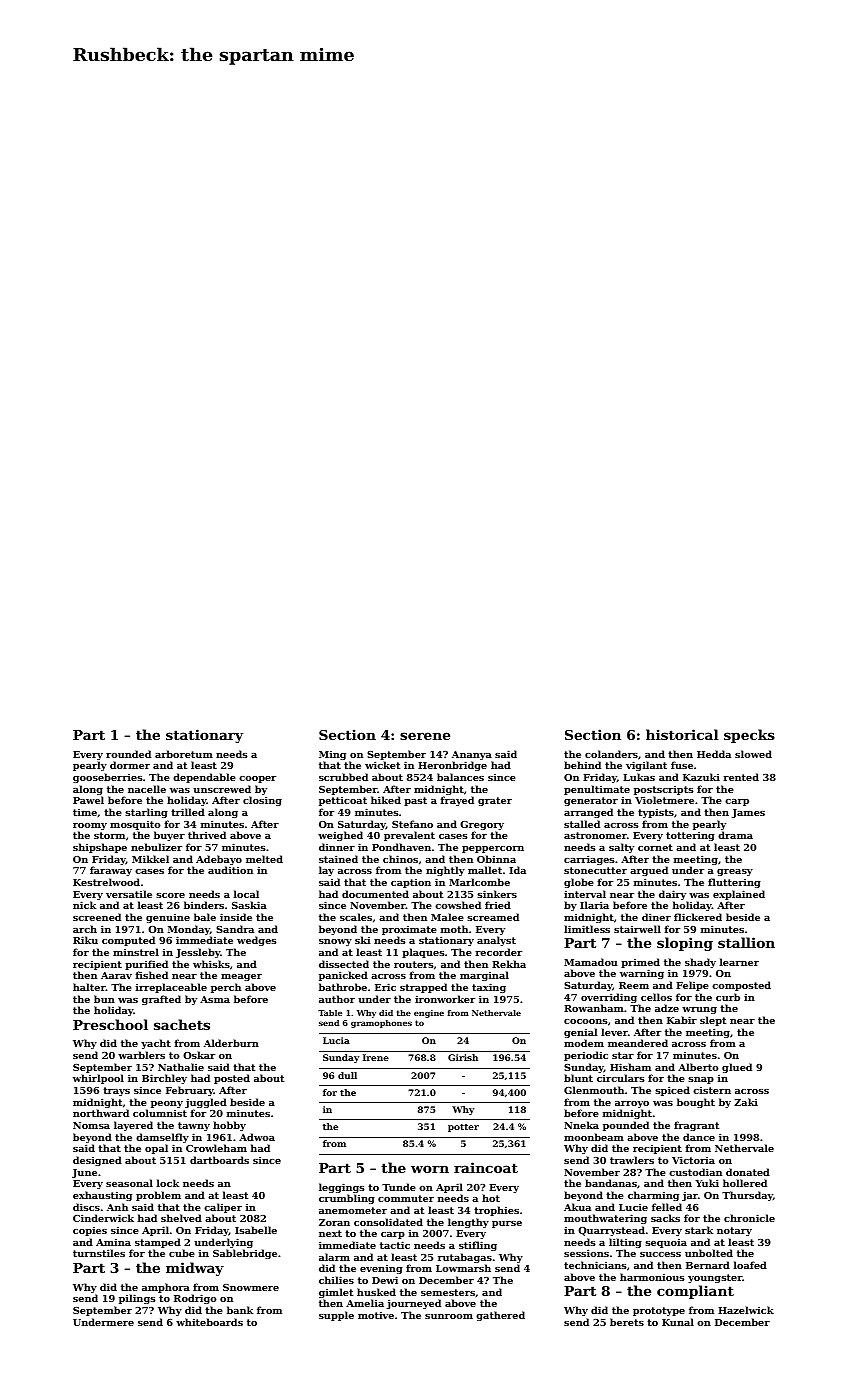 The image size is (849, 1400). Describe the element at coordinates (204, 778) in the screenshot. I see `dependable` at that location.
